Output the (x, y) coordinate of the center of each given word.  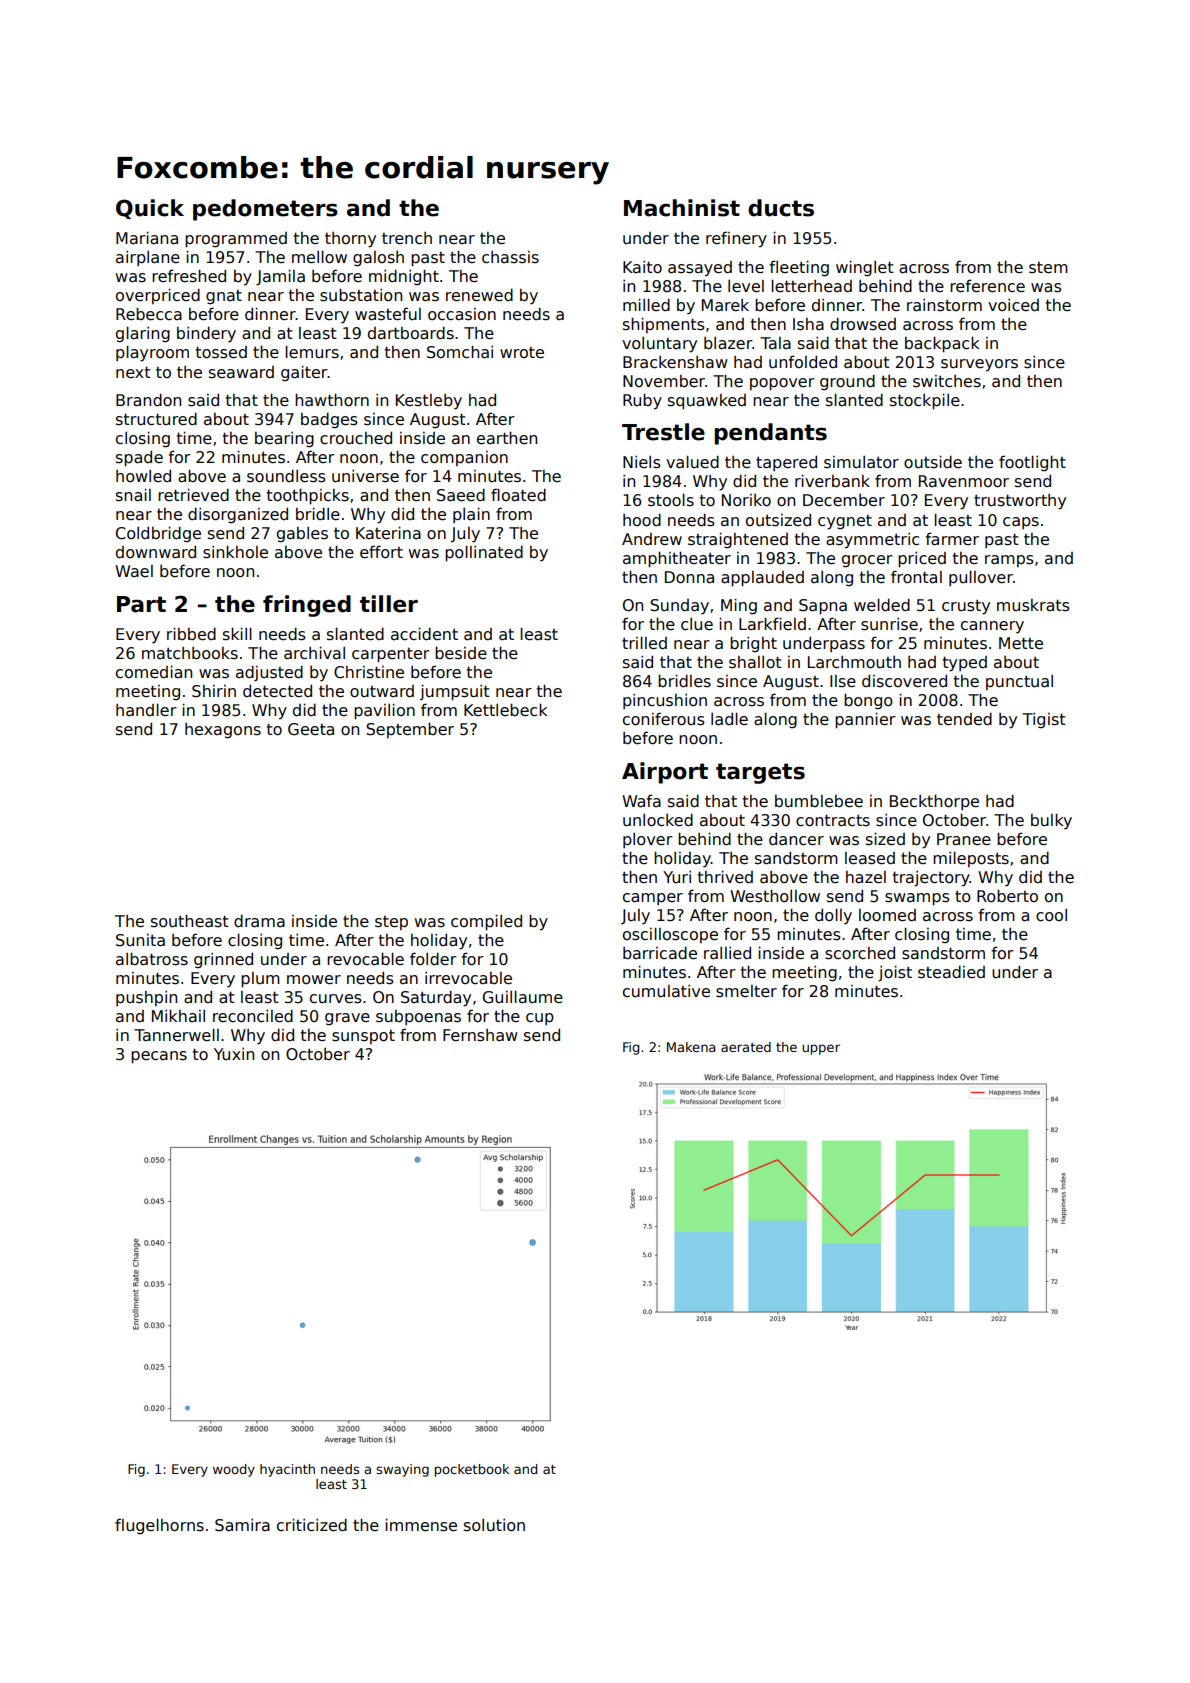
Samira (242, 1525)
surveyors (979, 365)
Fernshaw (480, 1035)
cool (1051, 915)
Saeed (461, 495)
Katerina (388, 532)
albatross (152, 959)
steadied (951, 972)
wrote (522, 352)
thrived (725, 876)
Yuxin (234, 1054)
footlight (1032, 463)
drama (259, 920)
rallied (727, 952)
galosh (378, 259)
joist (895, 973)
